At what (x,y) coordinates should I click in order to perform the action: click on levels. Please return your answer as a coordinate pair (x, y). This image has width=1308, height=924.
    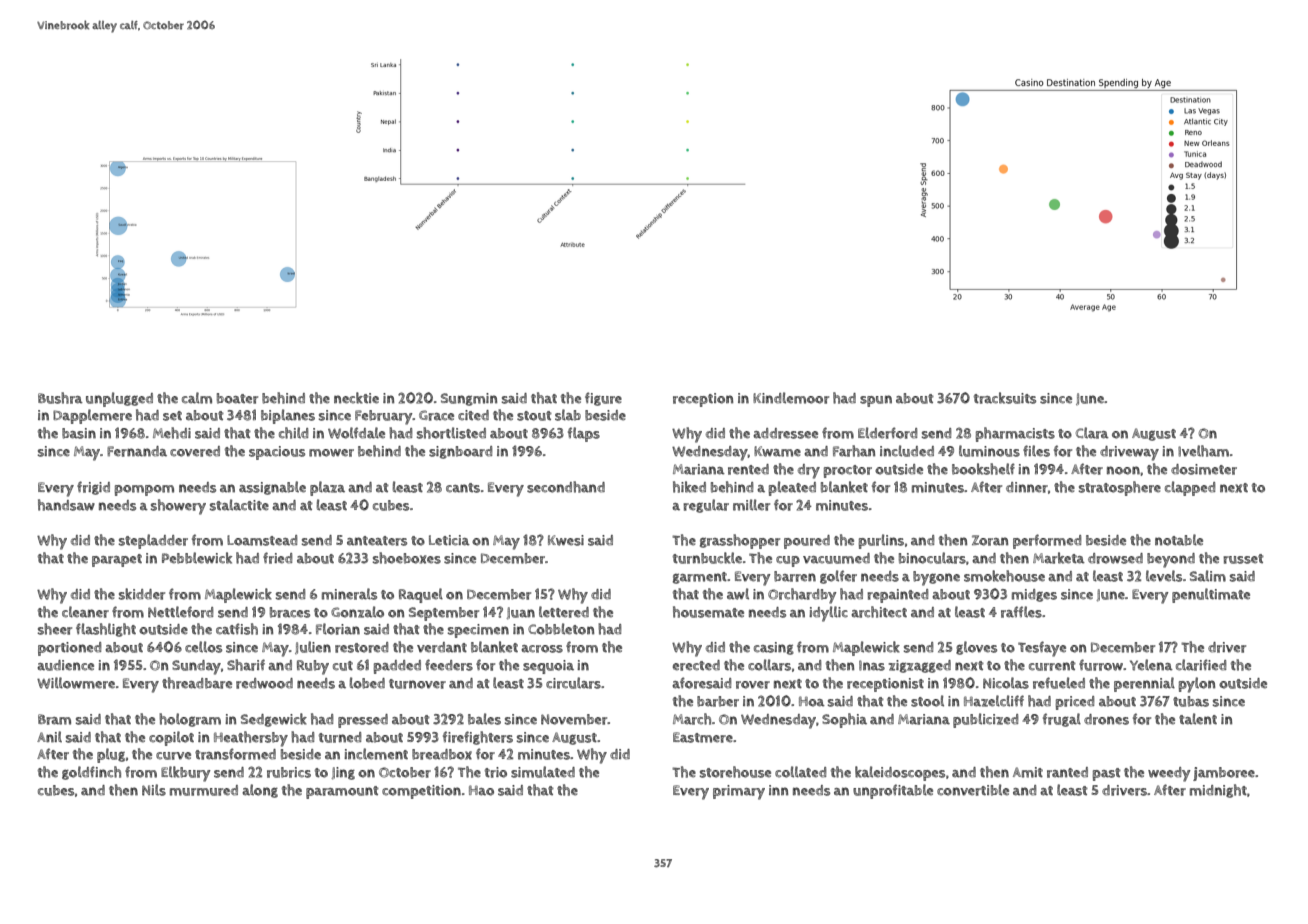
    Looking at the image, I should click on (1164, 576).
